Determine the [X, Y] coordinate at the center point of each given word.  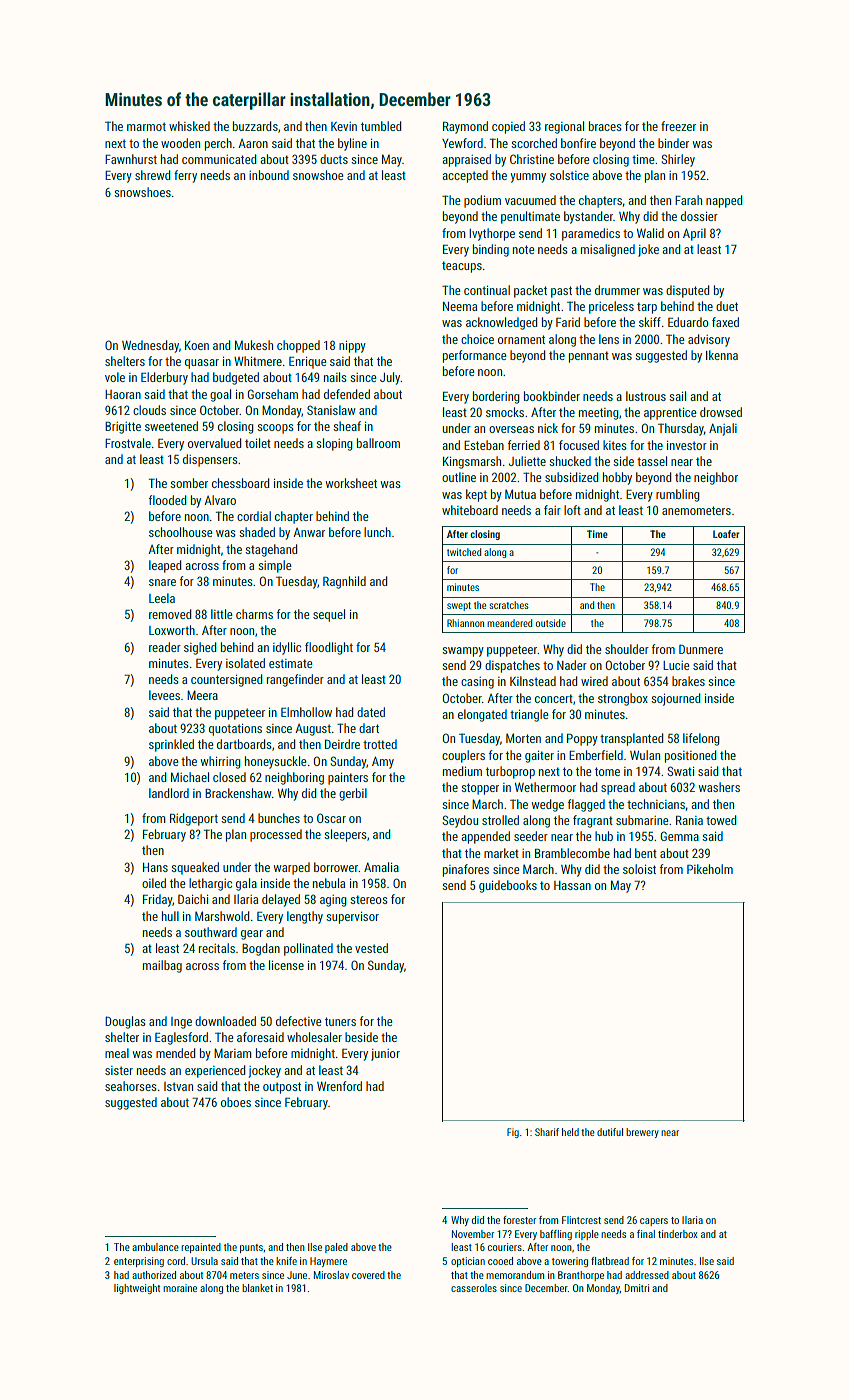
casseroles [474, 1288]
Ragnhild [344, 582]
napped [724, 201]
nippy [352, 346]
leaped [165, 566]
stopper [480, 789]
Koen [197, 345]
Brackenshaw [238, 793]
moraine [180, 1288]
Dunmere [701, 649]
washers [719, 787]
